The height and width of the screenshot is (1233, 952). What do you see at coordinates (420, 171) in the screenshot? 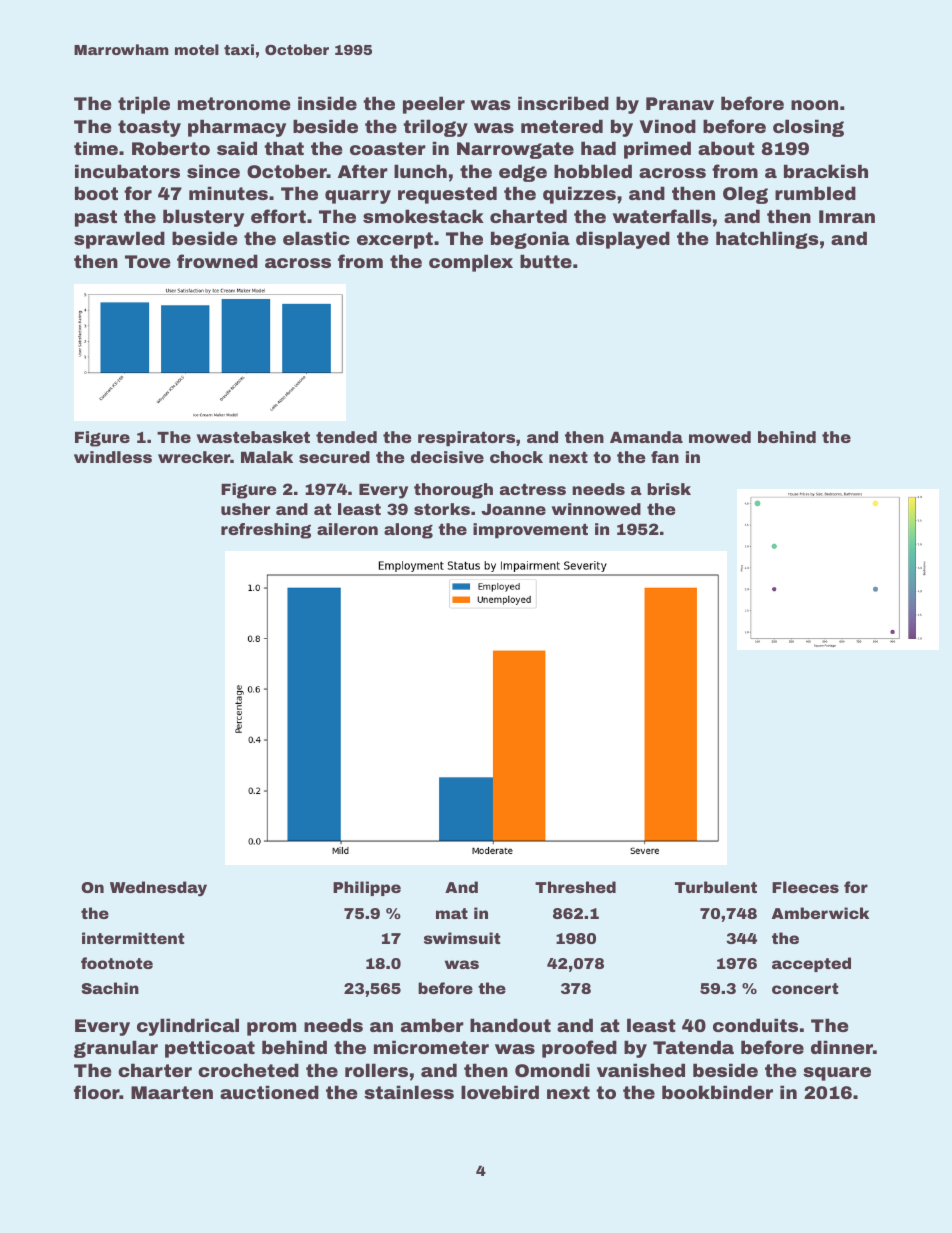
I see `lunch` at bounding box center [420, 171].
